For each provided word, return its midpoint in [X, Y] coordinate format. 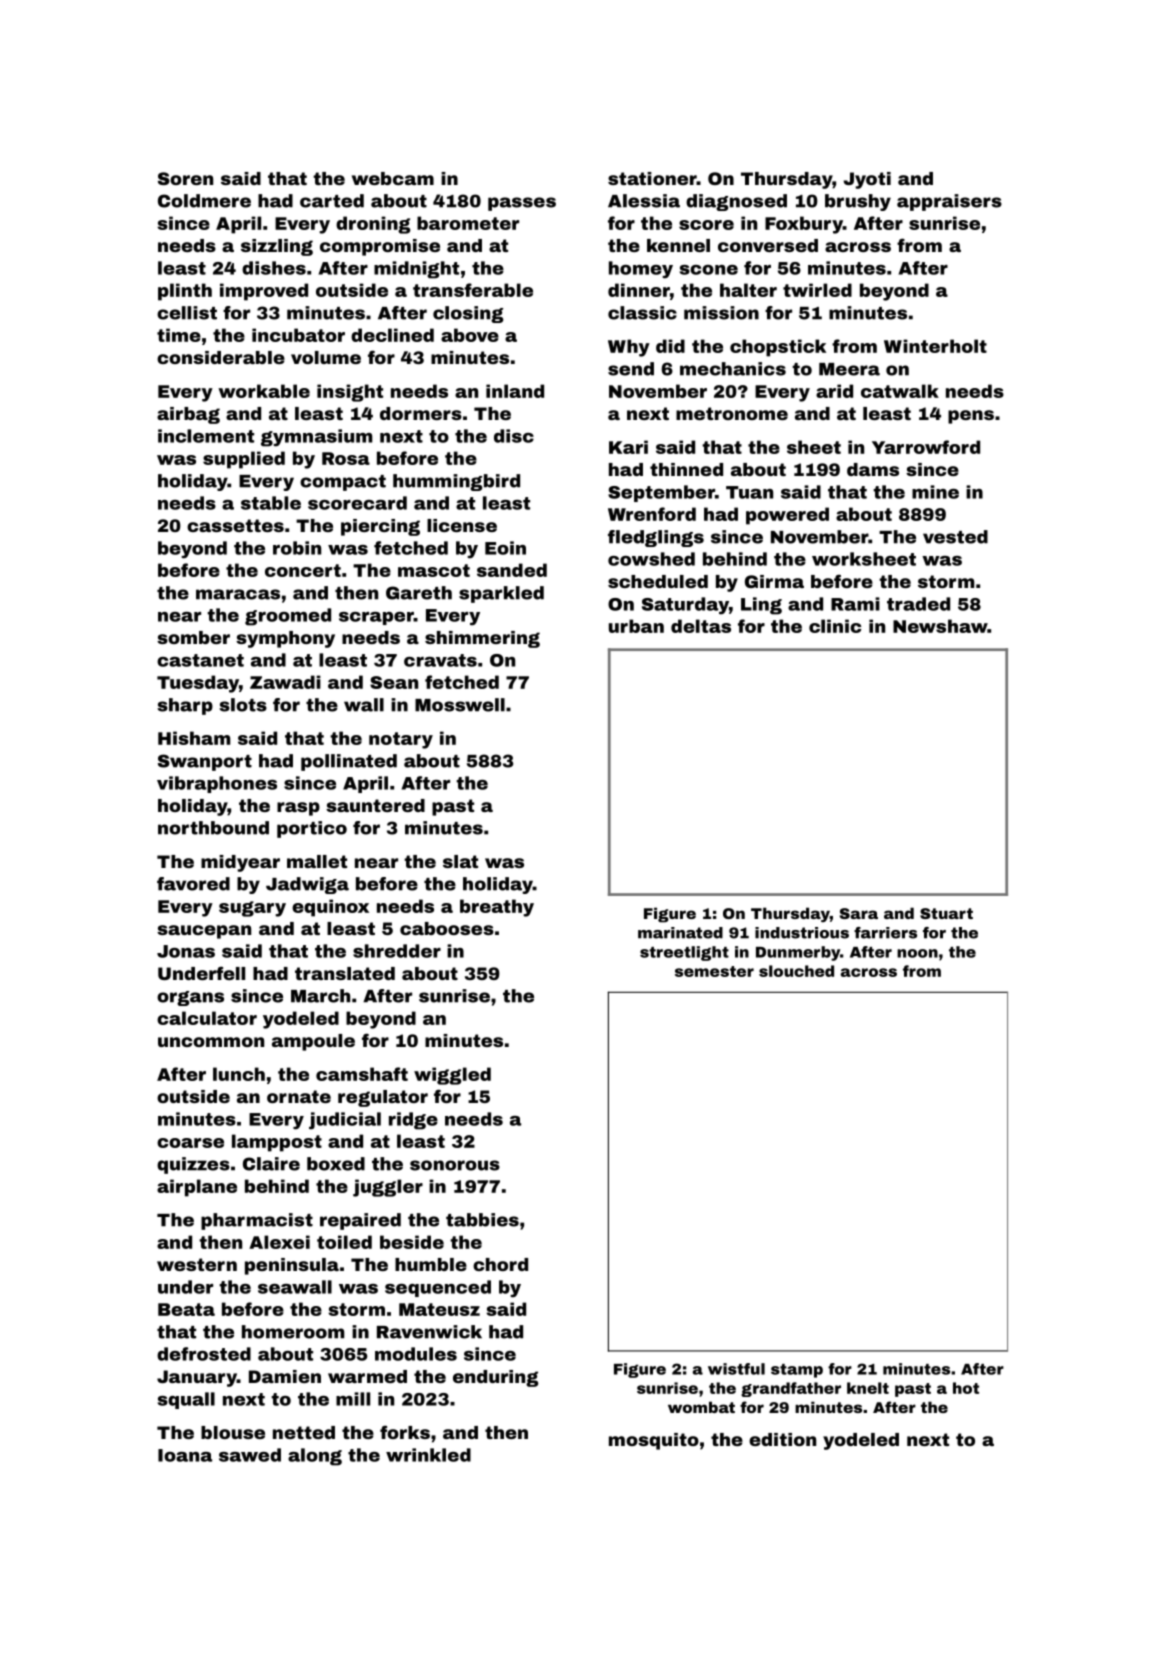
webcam [393, 178]
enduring [496, 1378]
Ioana [185, 1455]
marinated [680, 933]
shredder [397, 951]
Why [629, 348]
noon [917, 953]
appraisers [949, 202]
